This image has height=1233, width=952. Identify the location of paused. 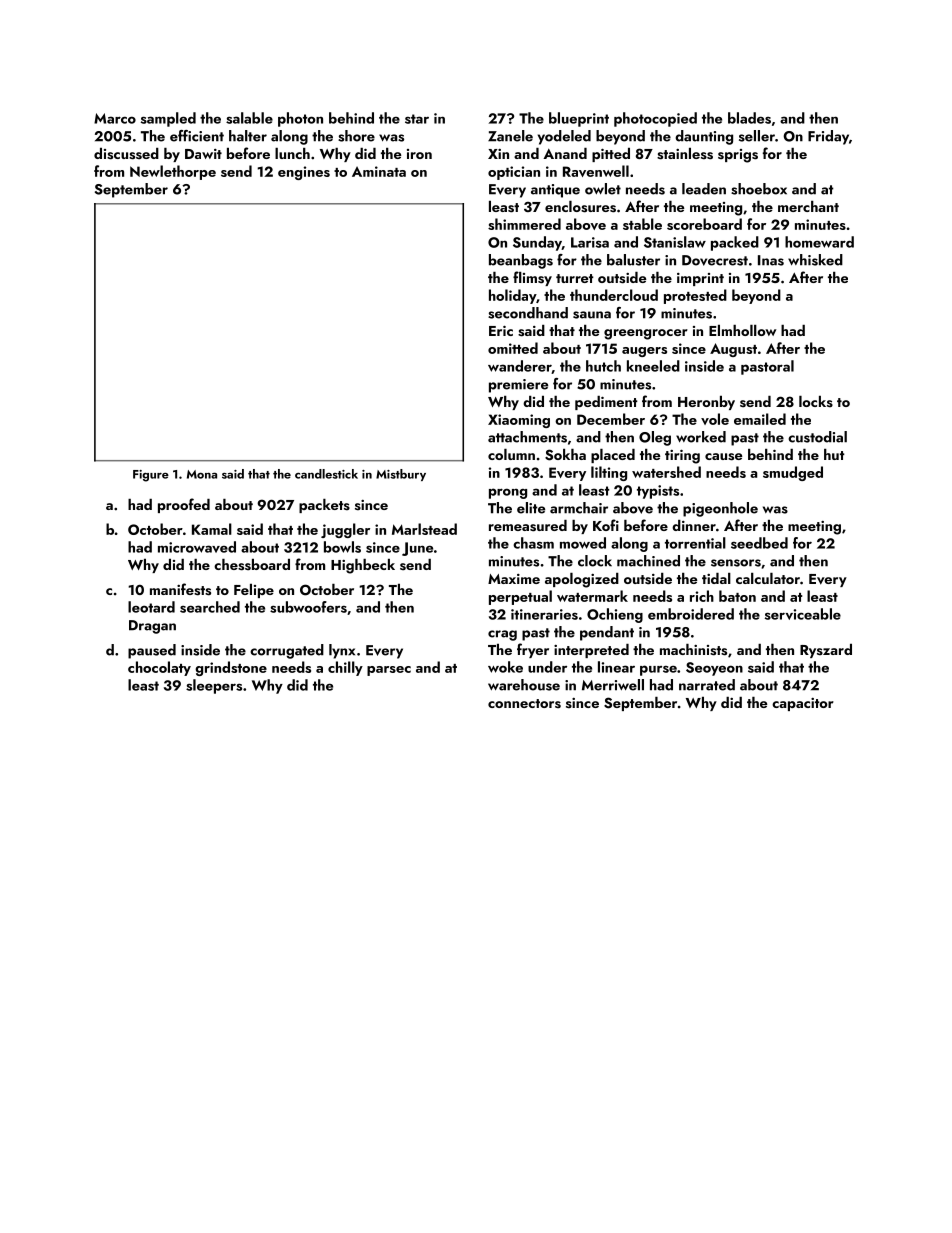
(152, 651).
